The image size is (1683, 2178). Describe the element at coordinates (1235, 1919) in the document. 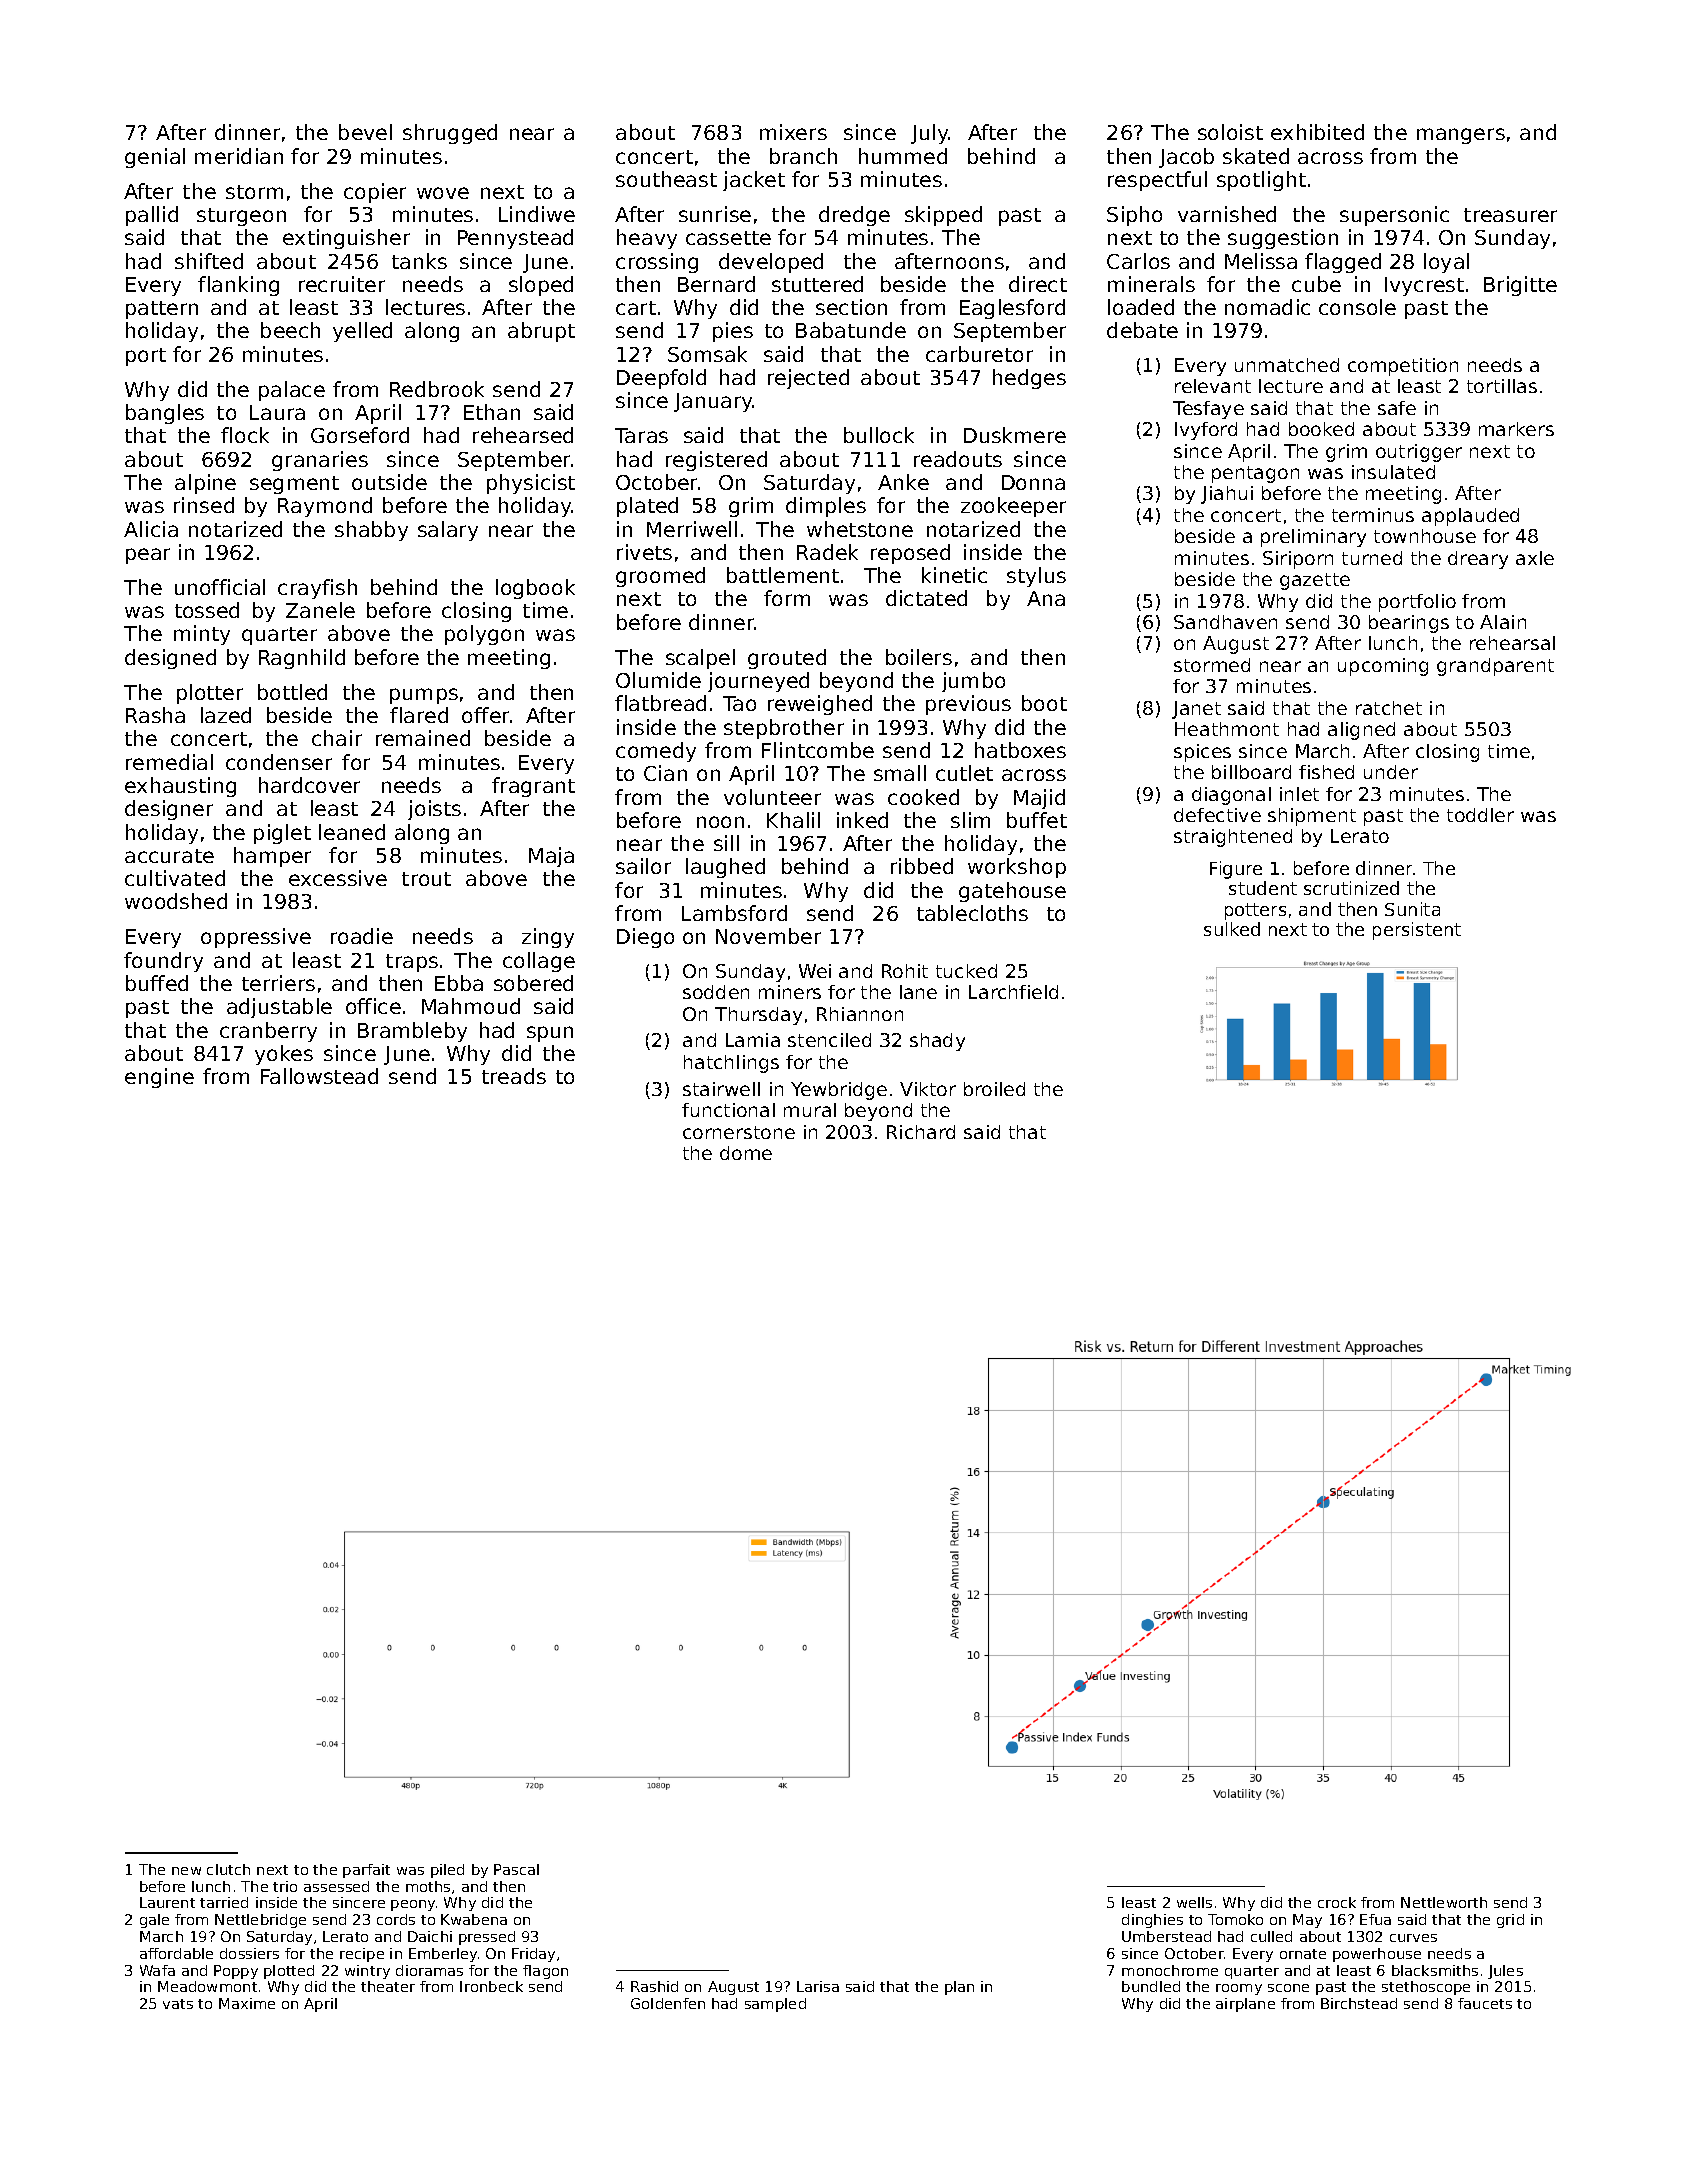

I see `Tomoko` at that location.
